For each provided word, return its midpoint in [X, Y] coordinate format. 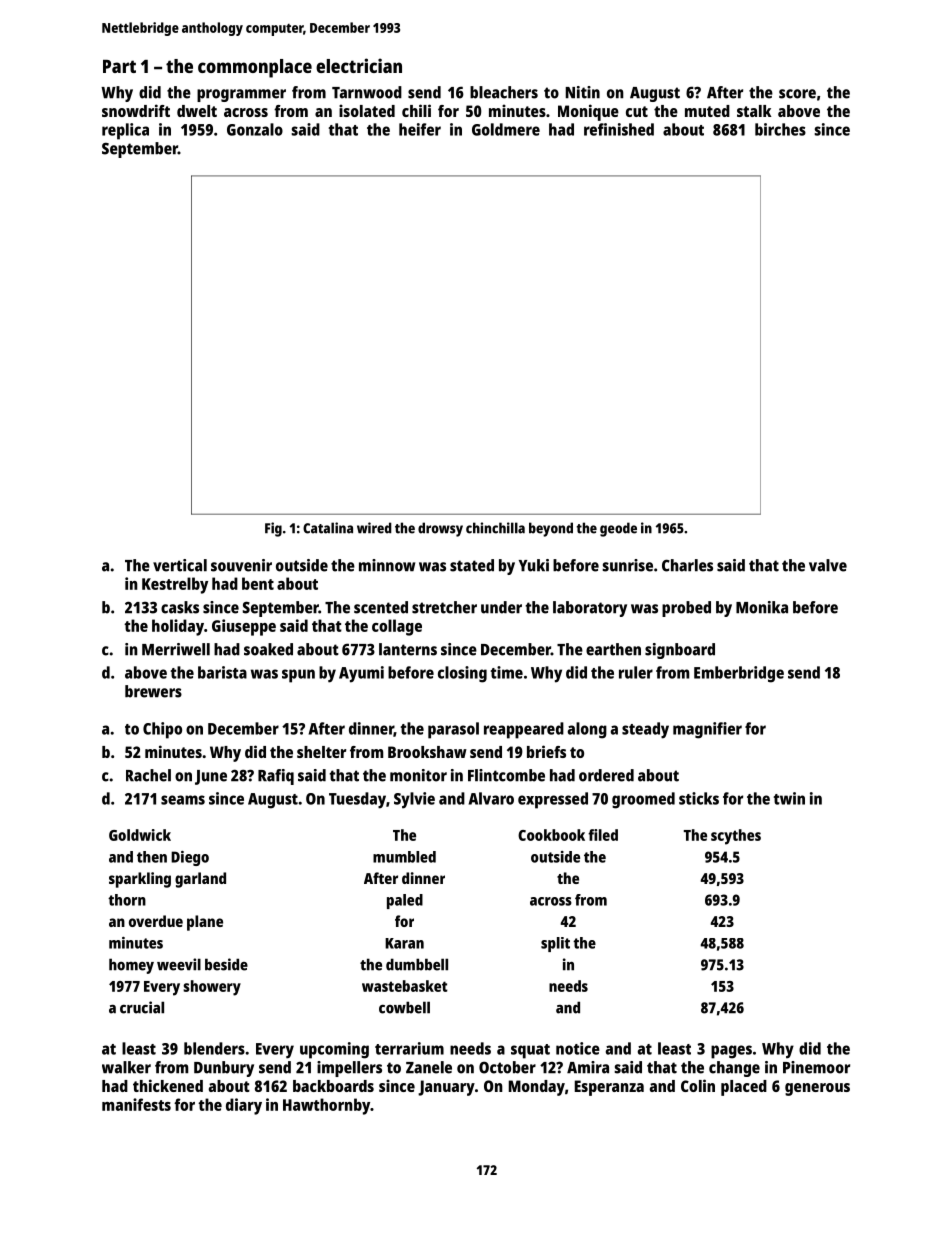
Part [119, 66]
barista [222, 672]
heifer [420, 129]
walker [126, 1067]
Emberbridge [739, 674]
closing [462, 674]
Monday [537, 1088]
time [506, 672]
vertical [180, 565]
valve [828, 565]
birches [780, 129]
